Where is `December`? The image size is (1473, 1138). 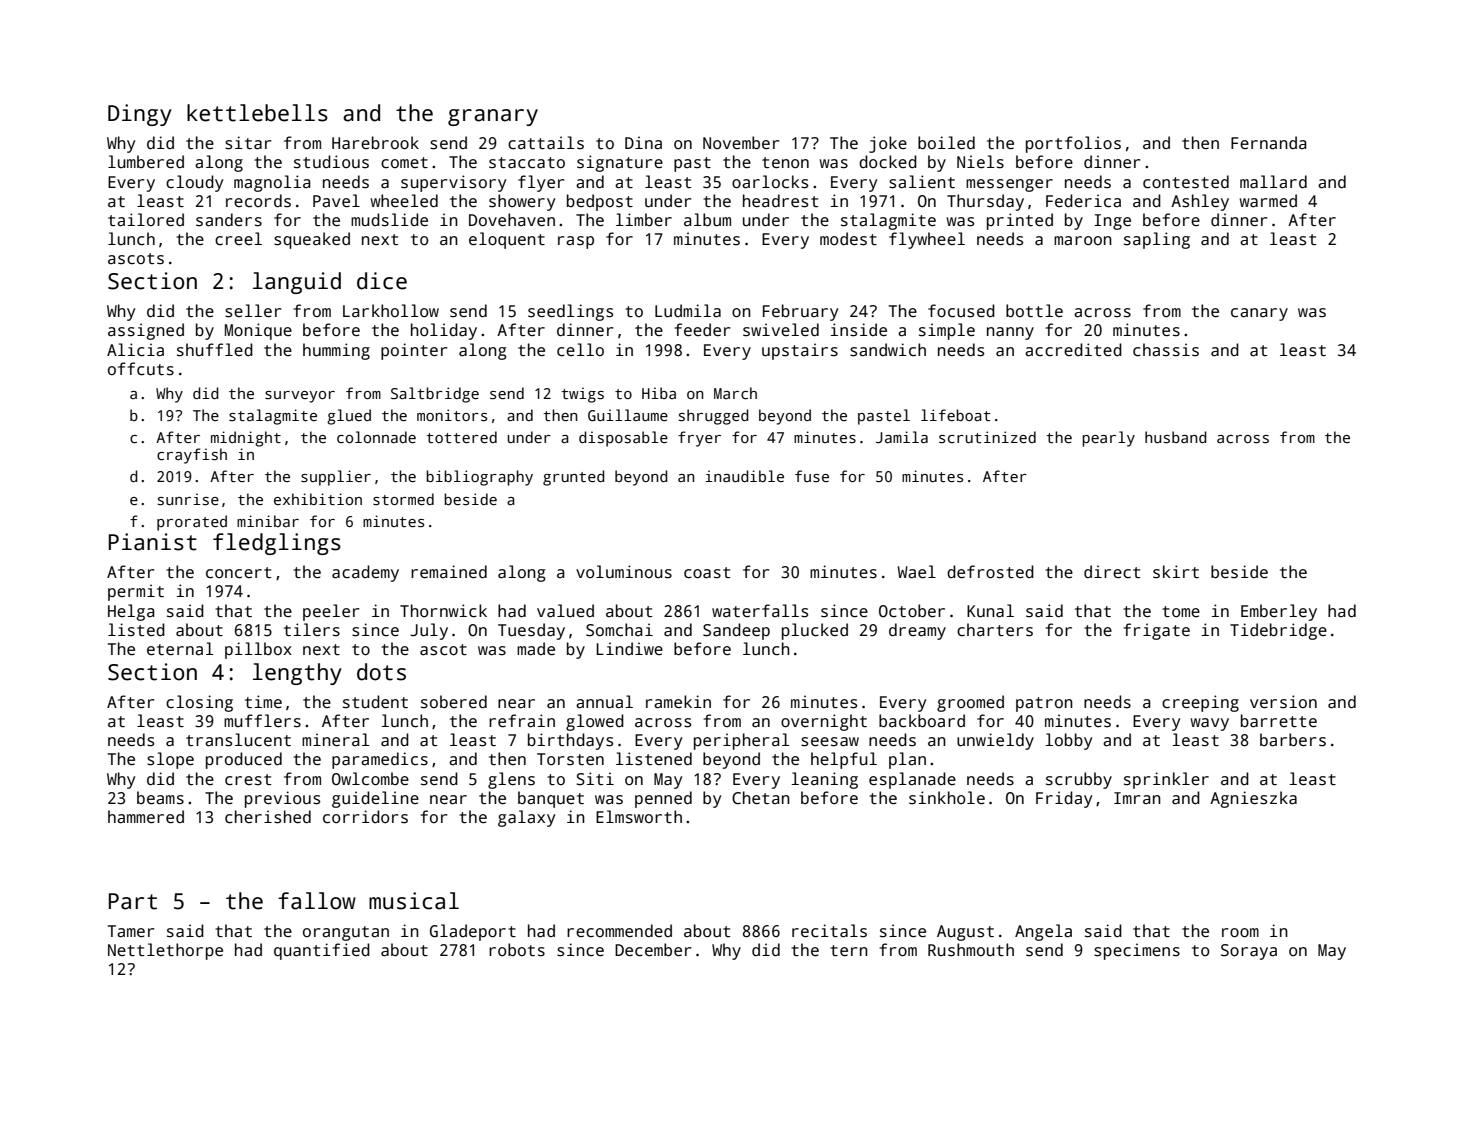 December is located at coordinates (653, 950).
